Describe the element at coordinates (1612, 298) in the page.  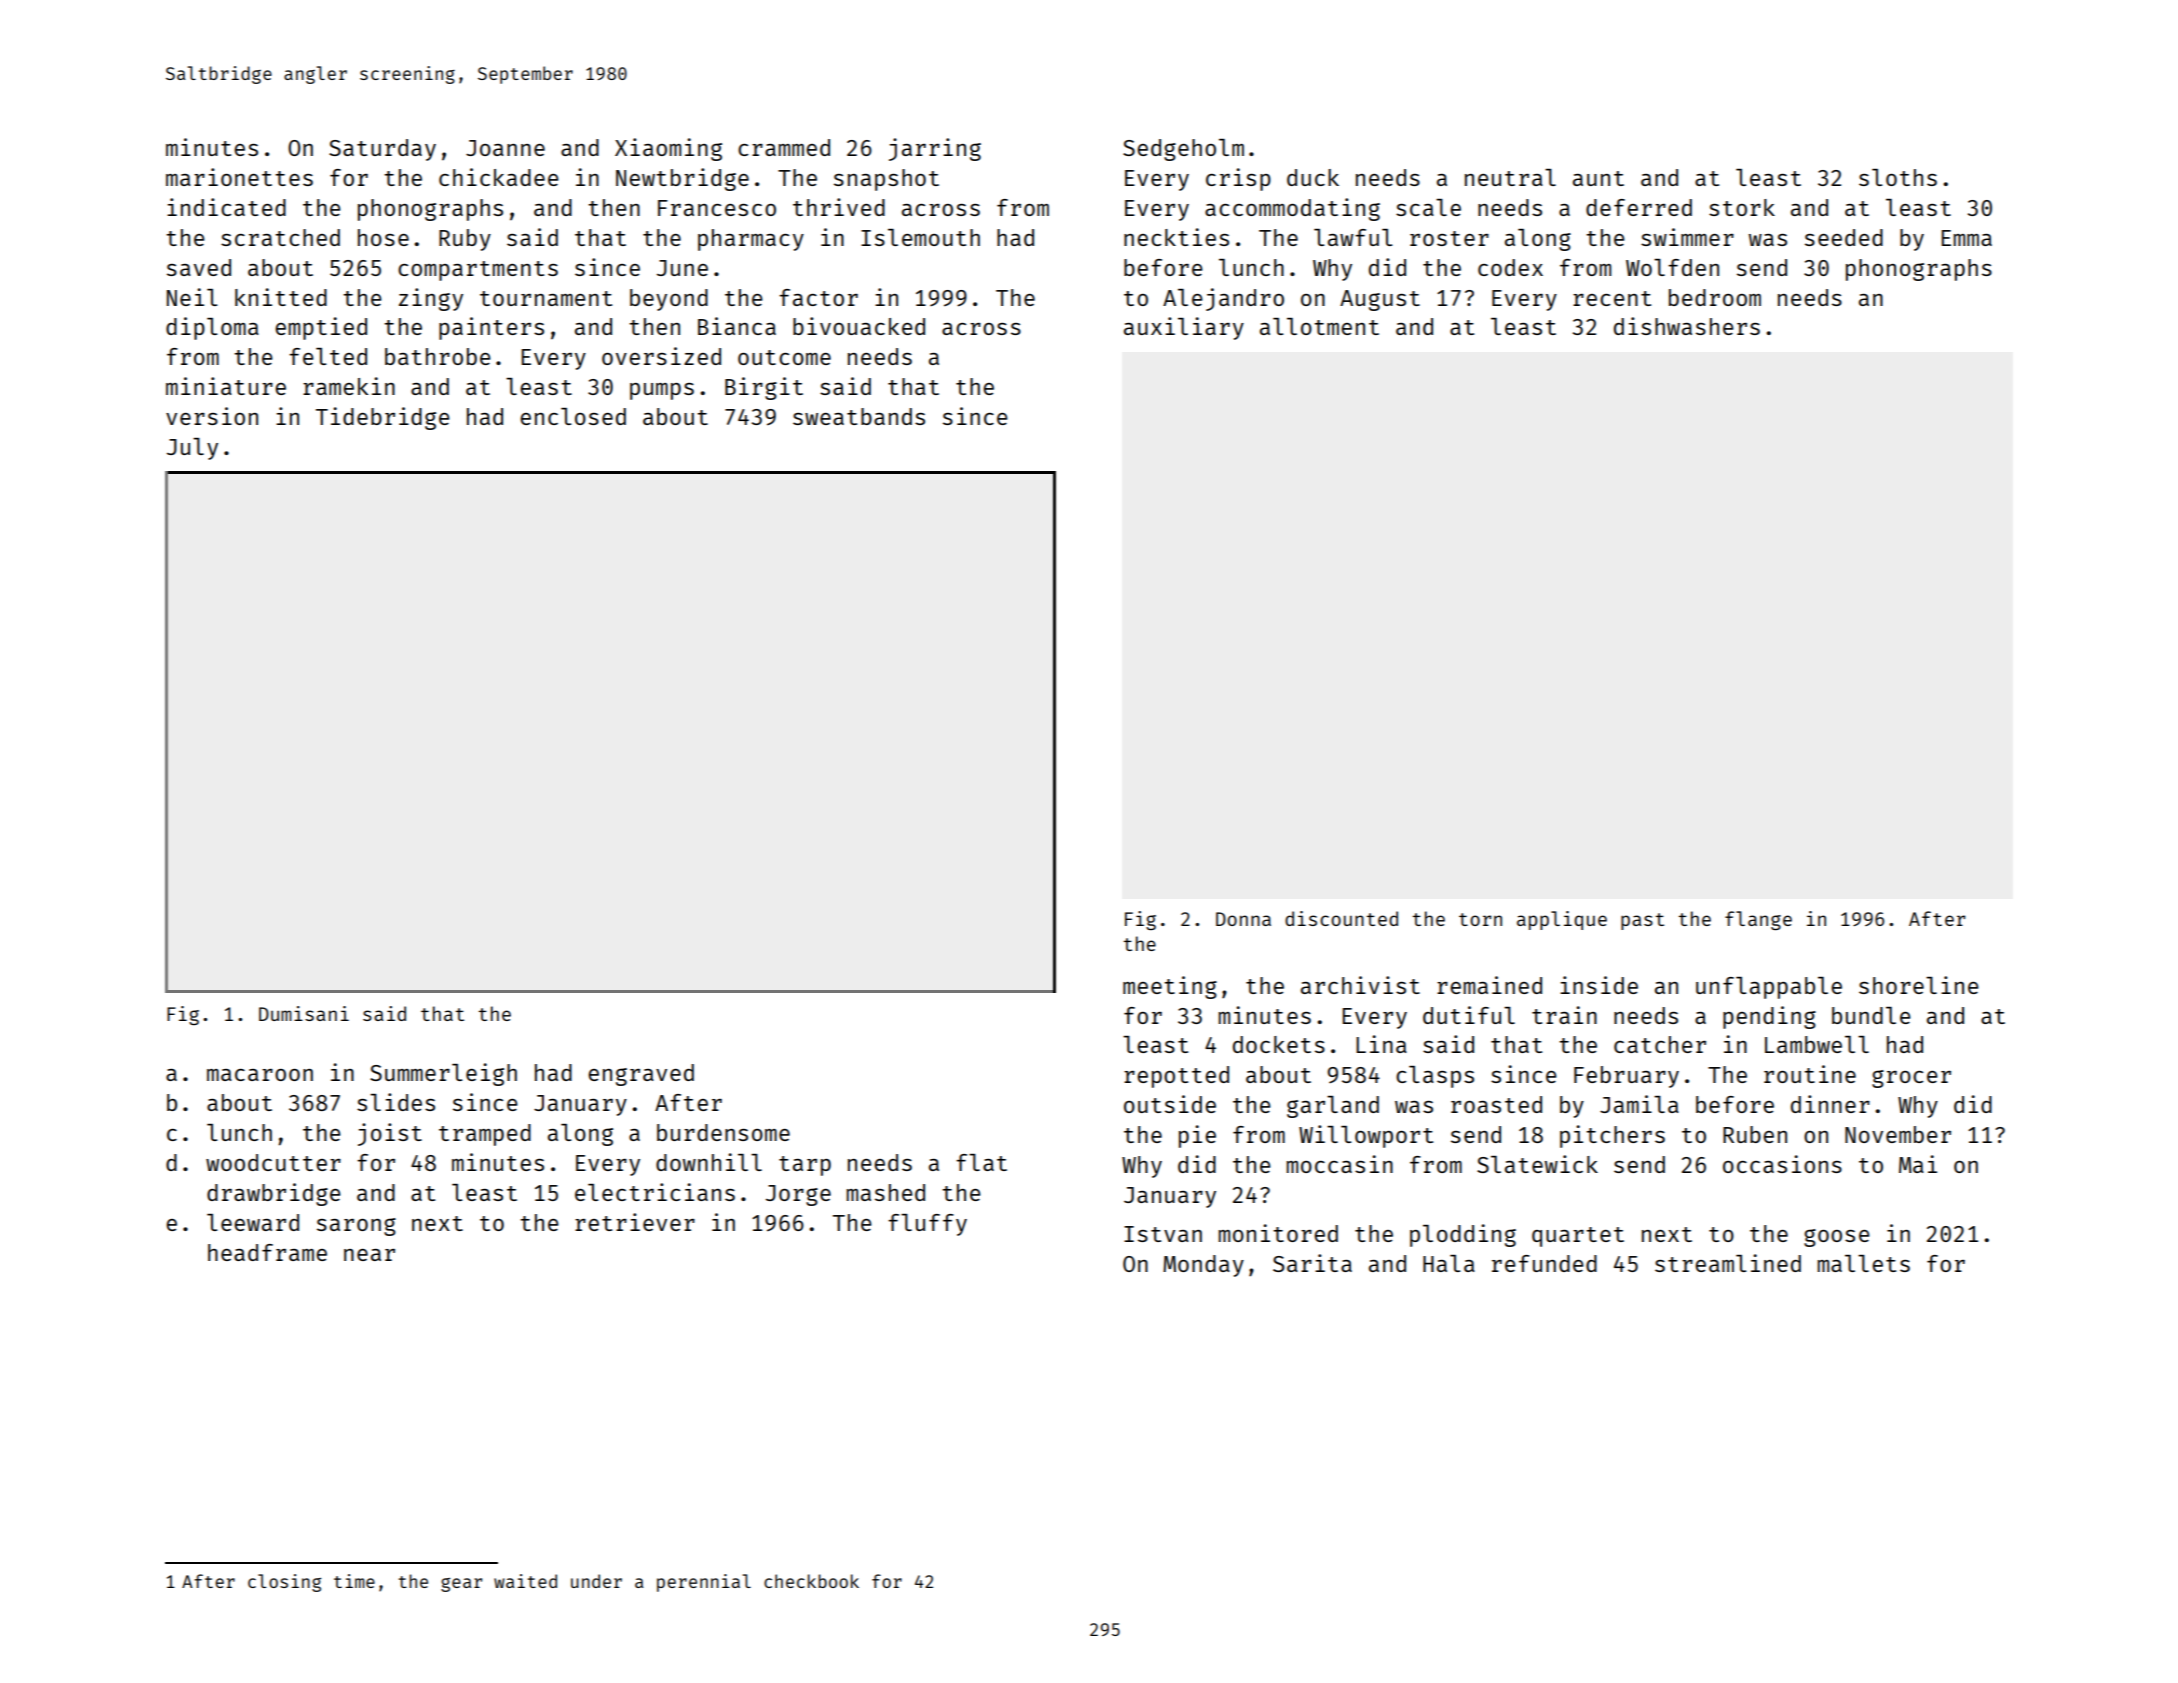
I see `recent` at that location.
